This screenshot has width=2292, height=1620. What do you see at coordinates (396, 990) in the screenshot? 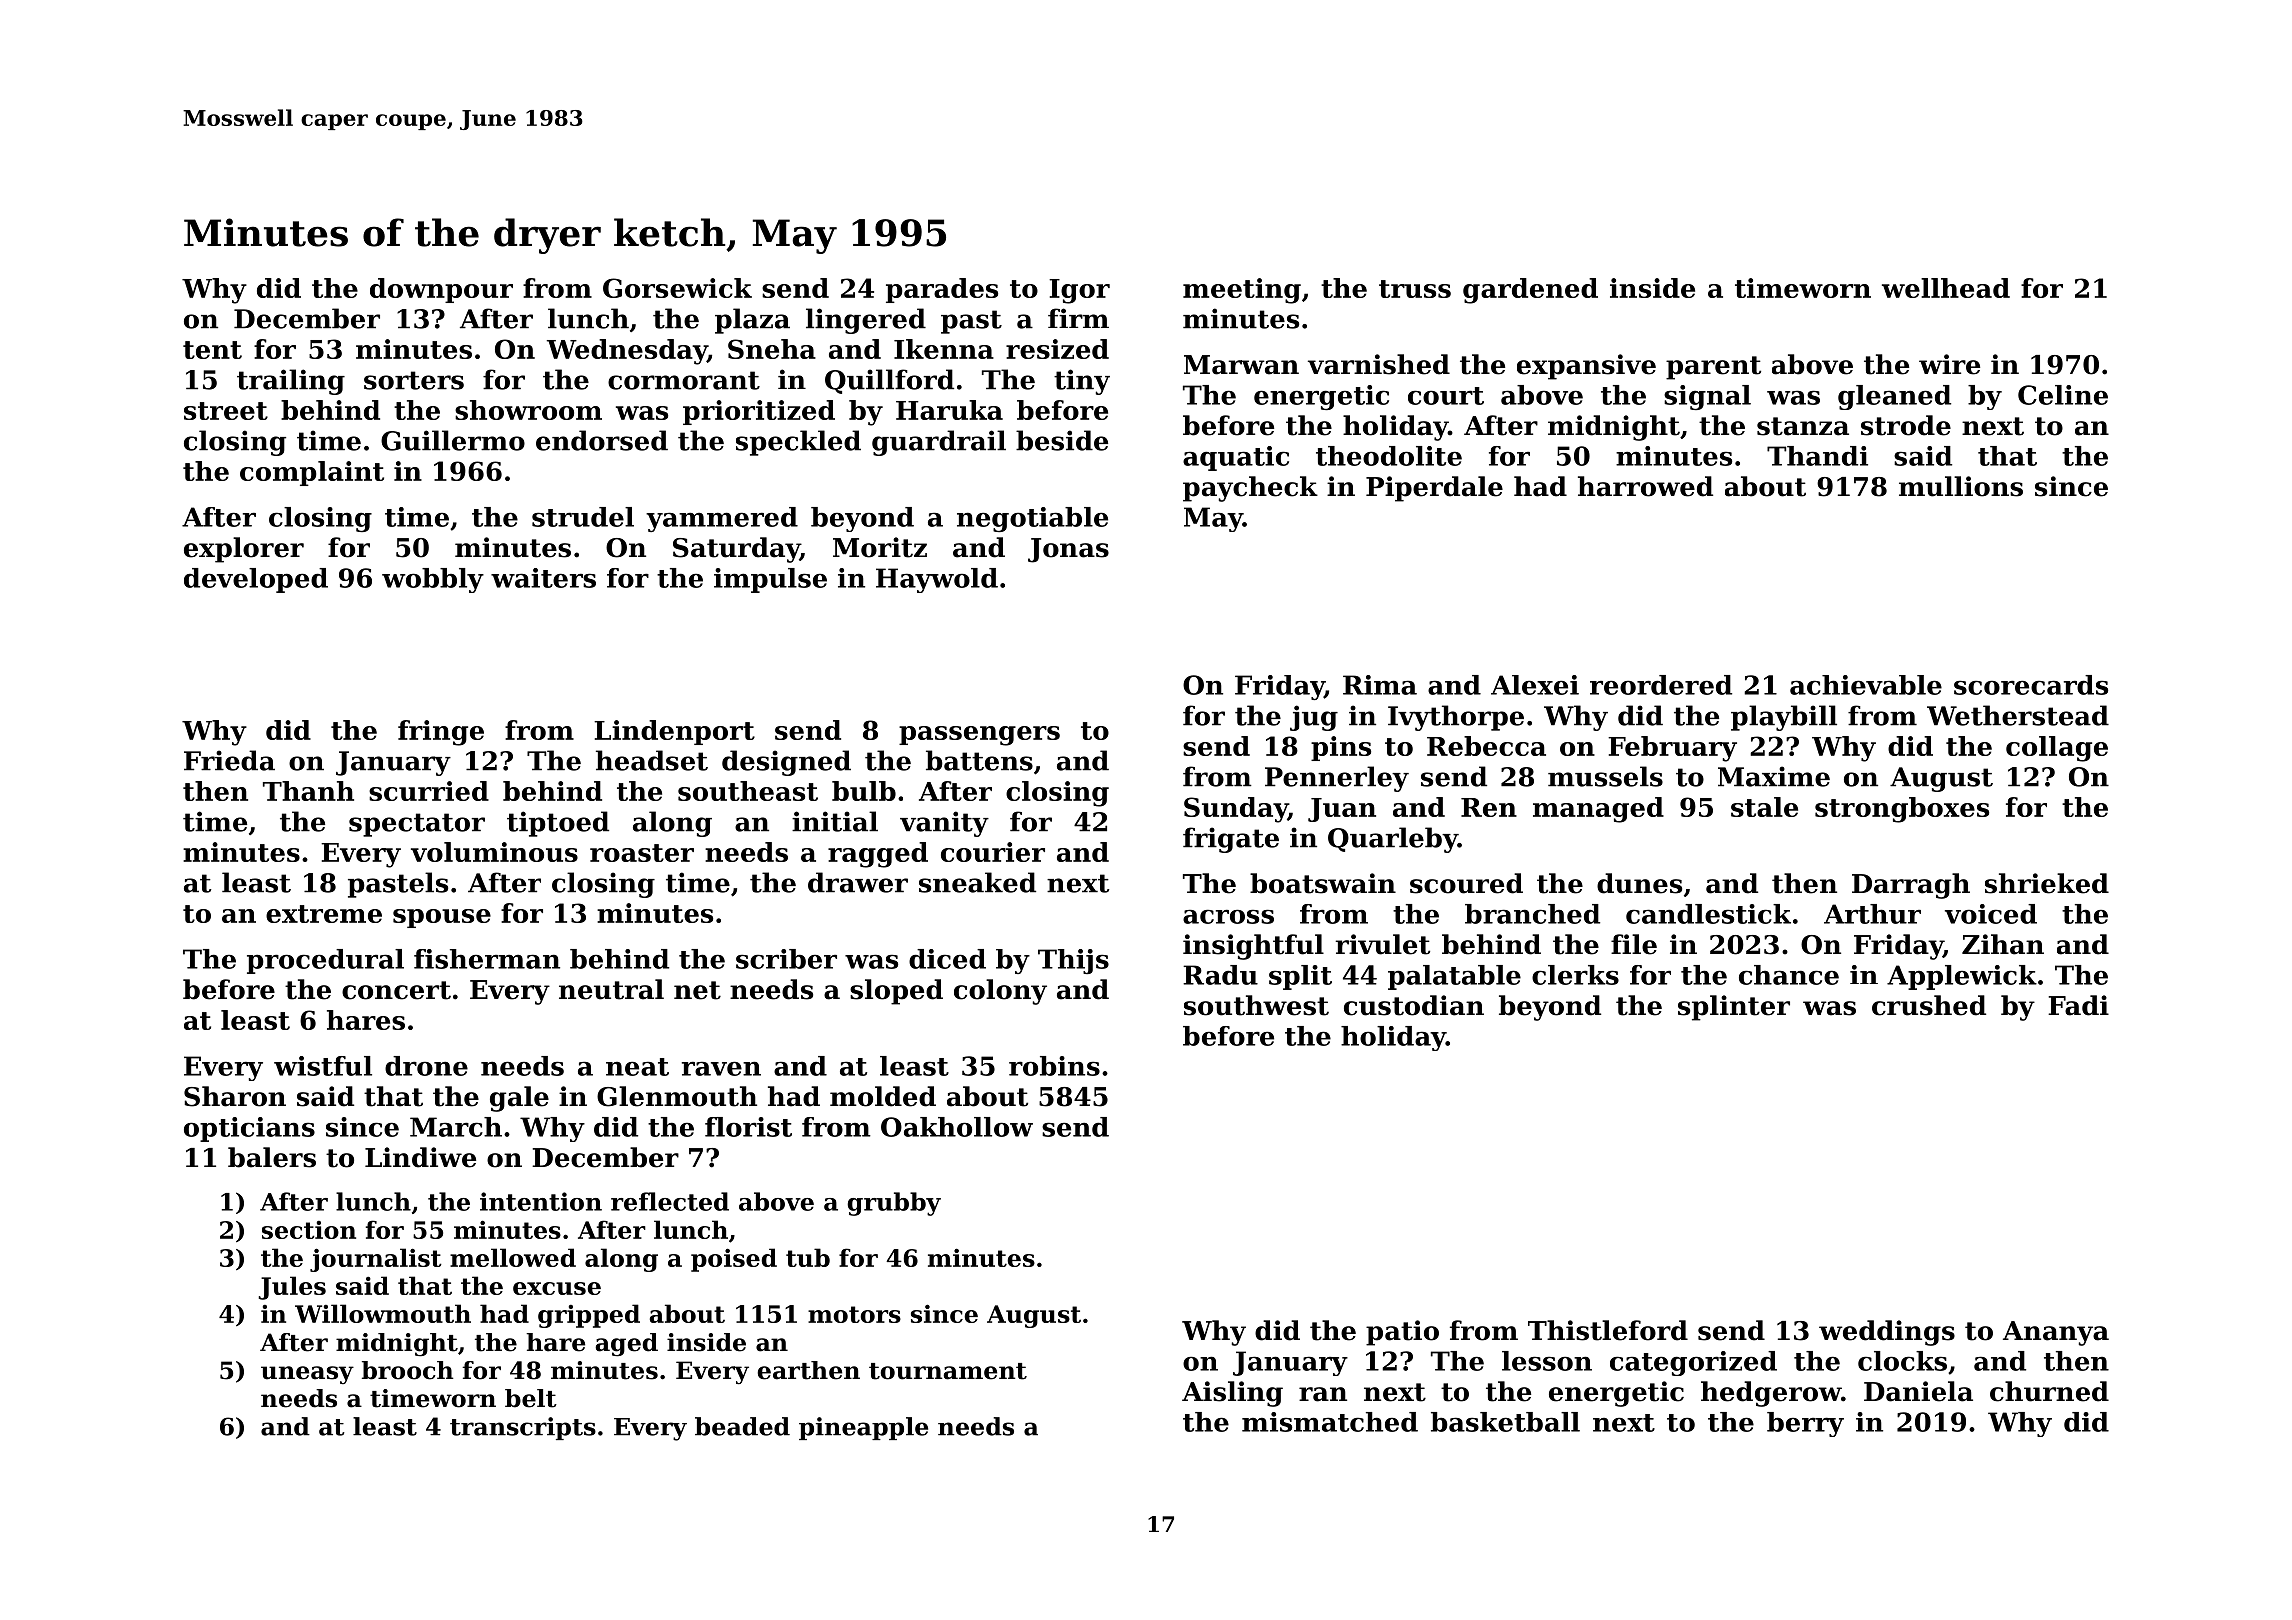
I see `concert` at bounding box center [396, 990].
